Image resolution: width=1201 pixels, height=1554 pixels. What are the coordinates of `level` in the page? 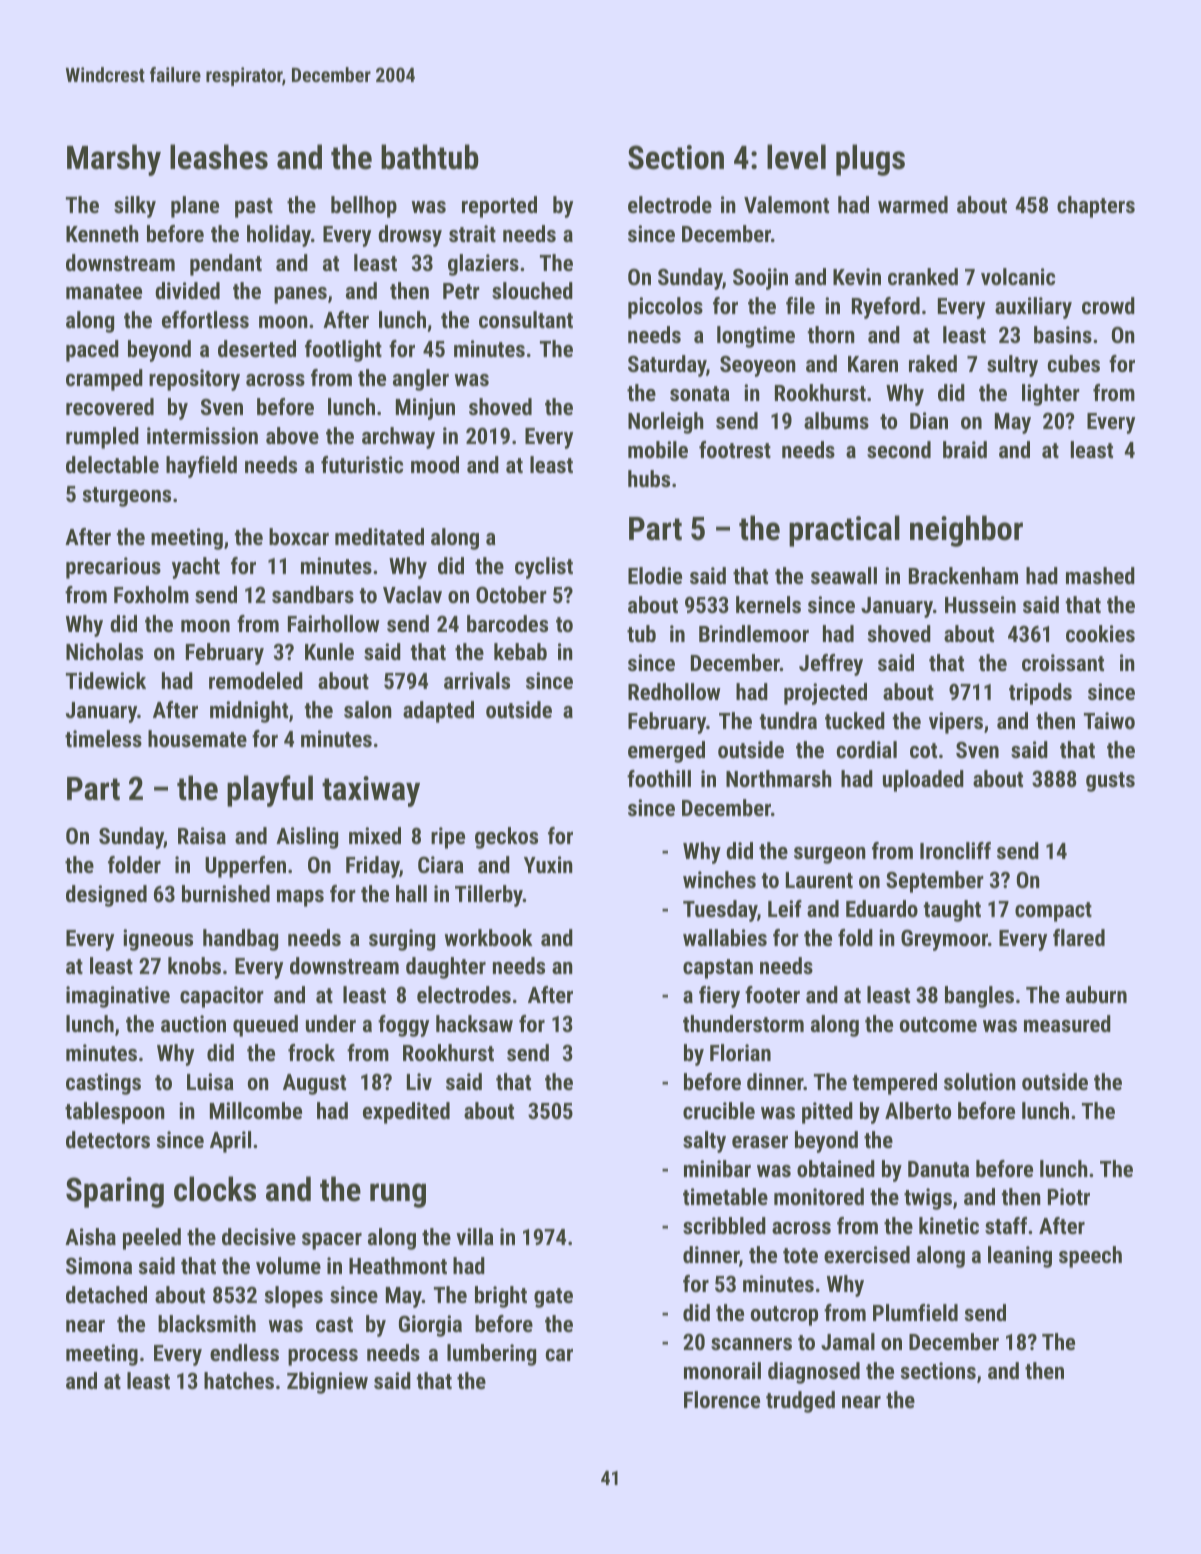 It's located at (796, 157).
